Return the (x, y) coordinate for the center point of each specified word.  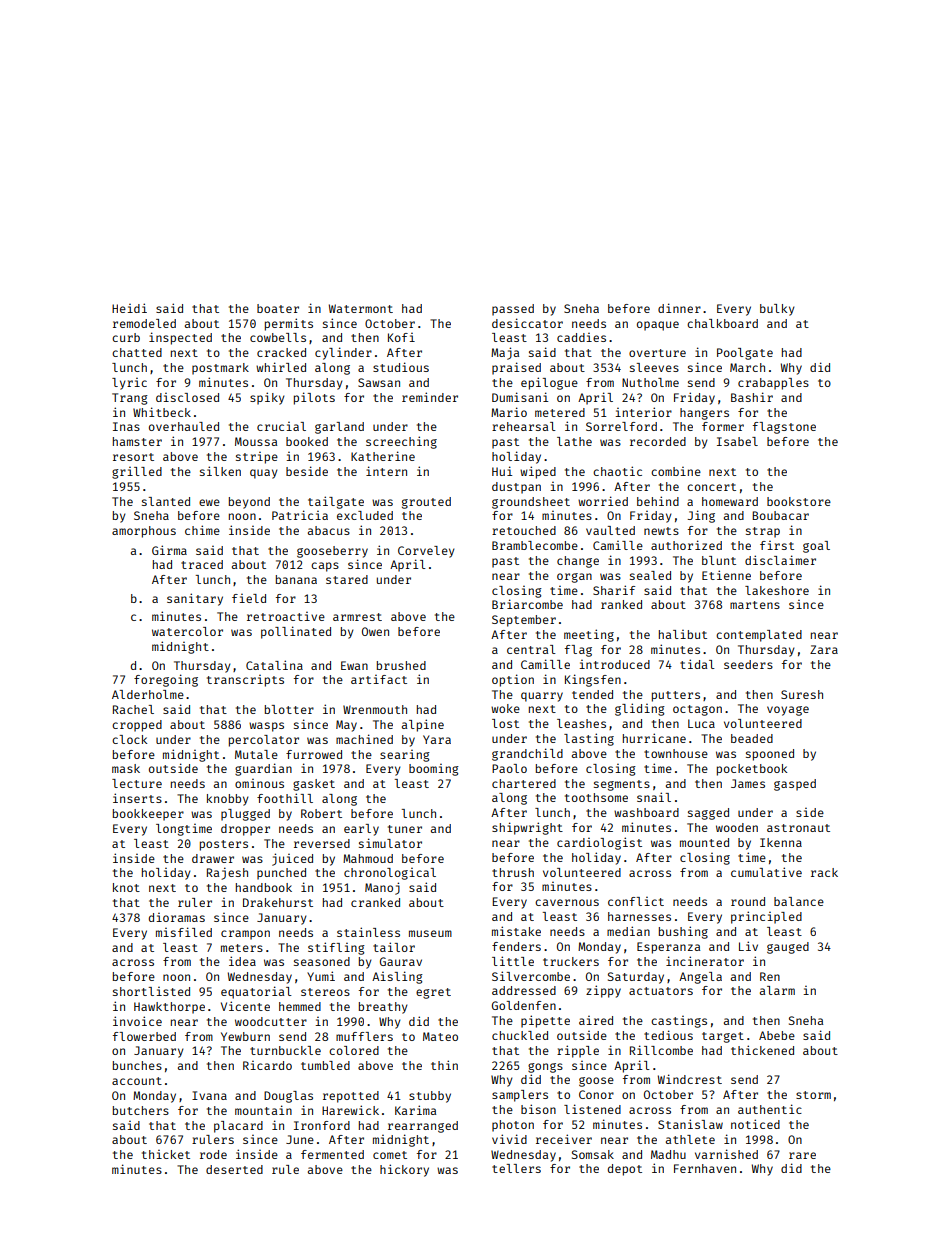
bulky (777, 310)
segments (622, 785)
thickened (762, 1050)
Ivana (209, 1095)
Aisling (397, 977)
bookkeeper (148, 815)
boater (278, 308)
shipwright (527, 828)
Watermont (361, 308)
